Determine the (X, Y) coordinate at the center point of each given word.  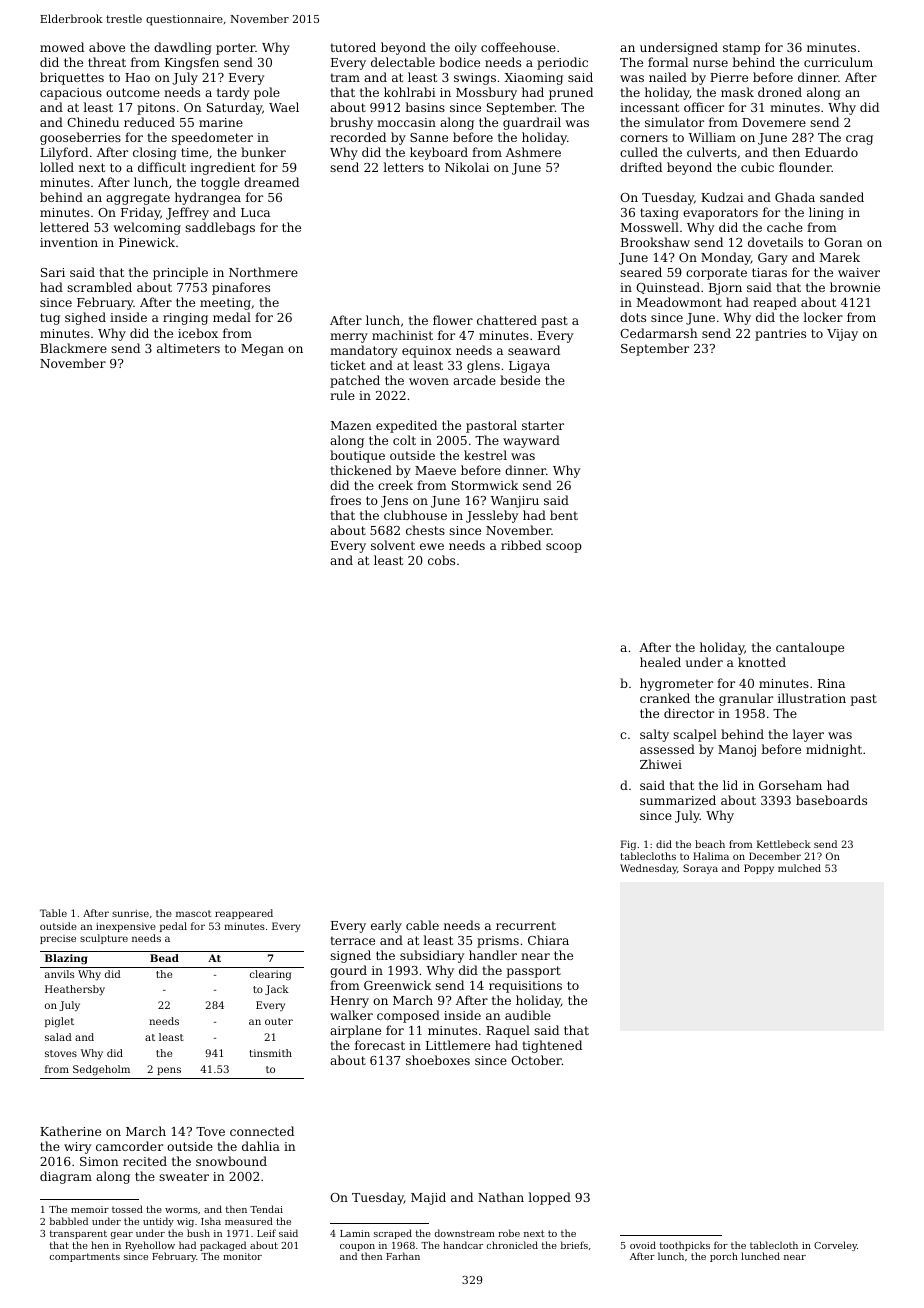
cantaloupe (810, 648)
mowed (62, 47)
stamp (741, 49)
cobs (441, 560)
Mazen (351, 425)
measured (249, 1221)
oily (466, 48)
